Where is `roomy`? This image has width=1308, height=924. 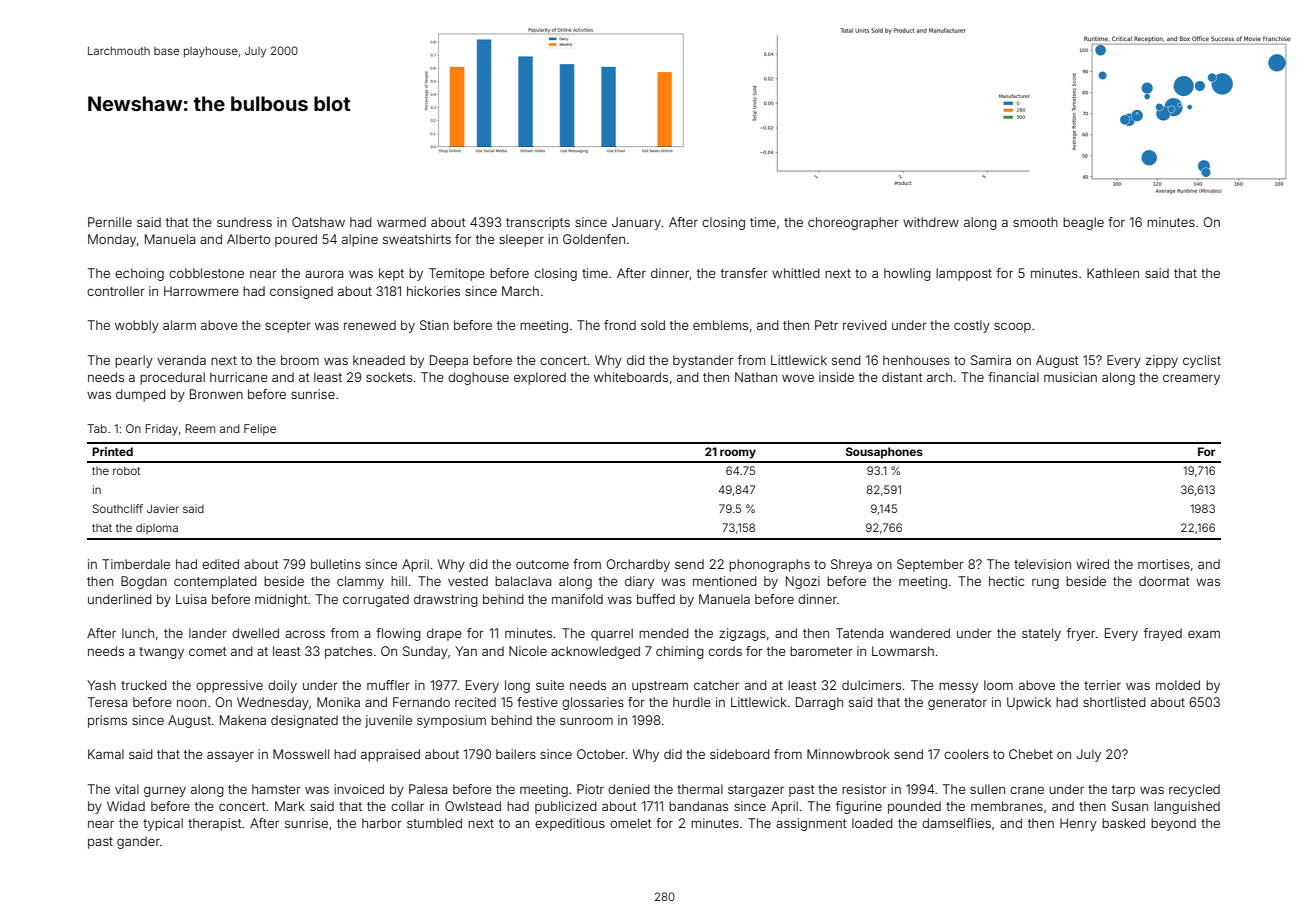
roomy is located at coordinates (738, 454).
